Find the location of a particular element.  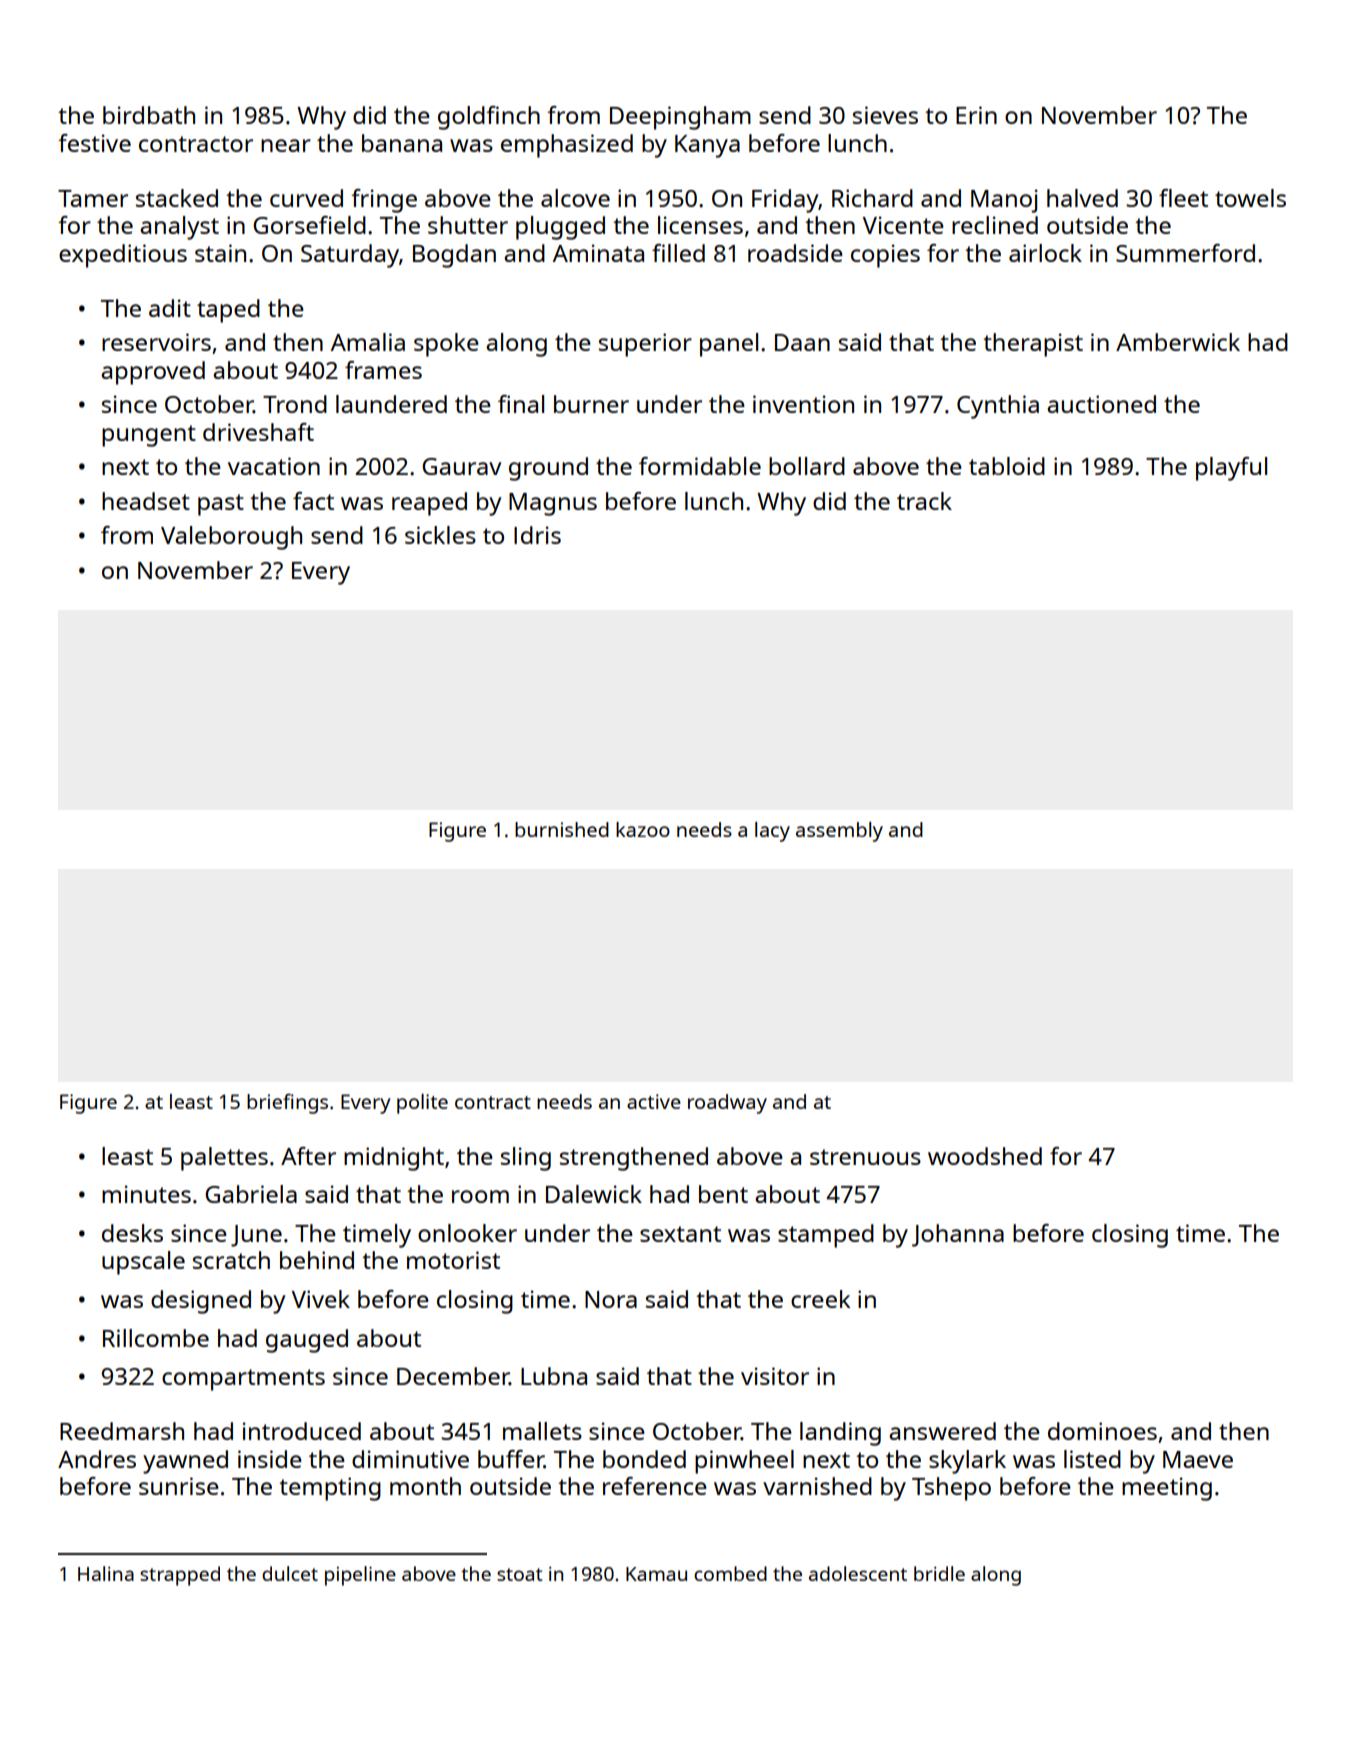

woodshed is located at coordinates (985, 1156).
